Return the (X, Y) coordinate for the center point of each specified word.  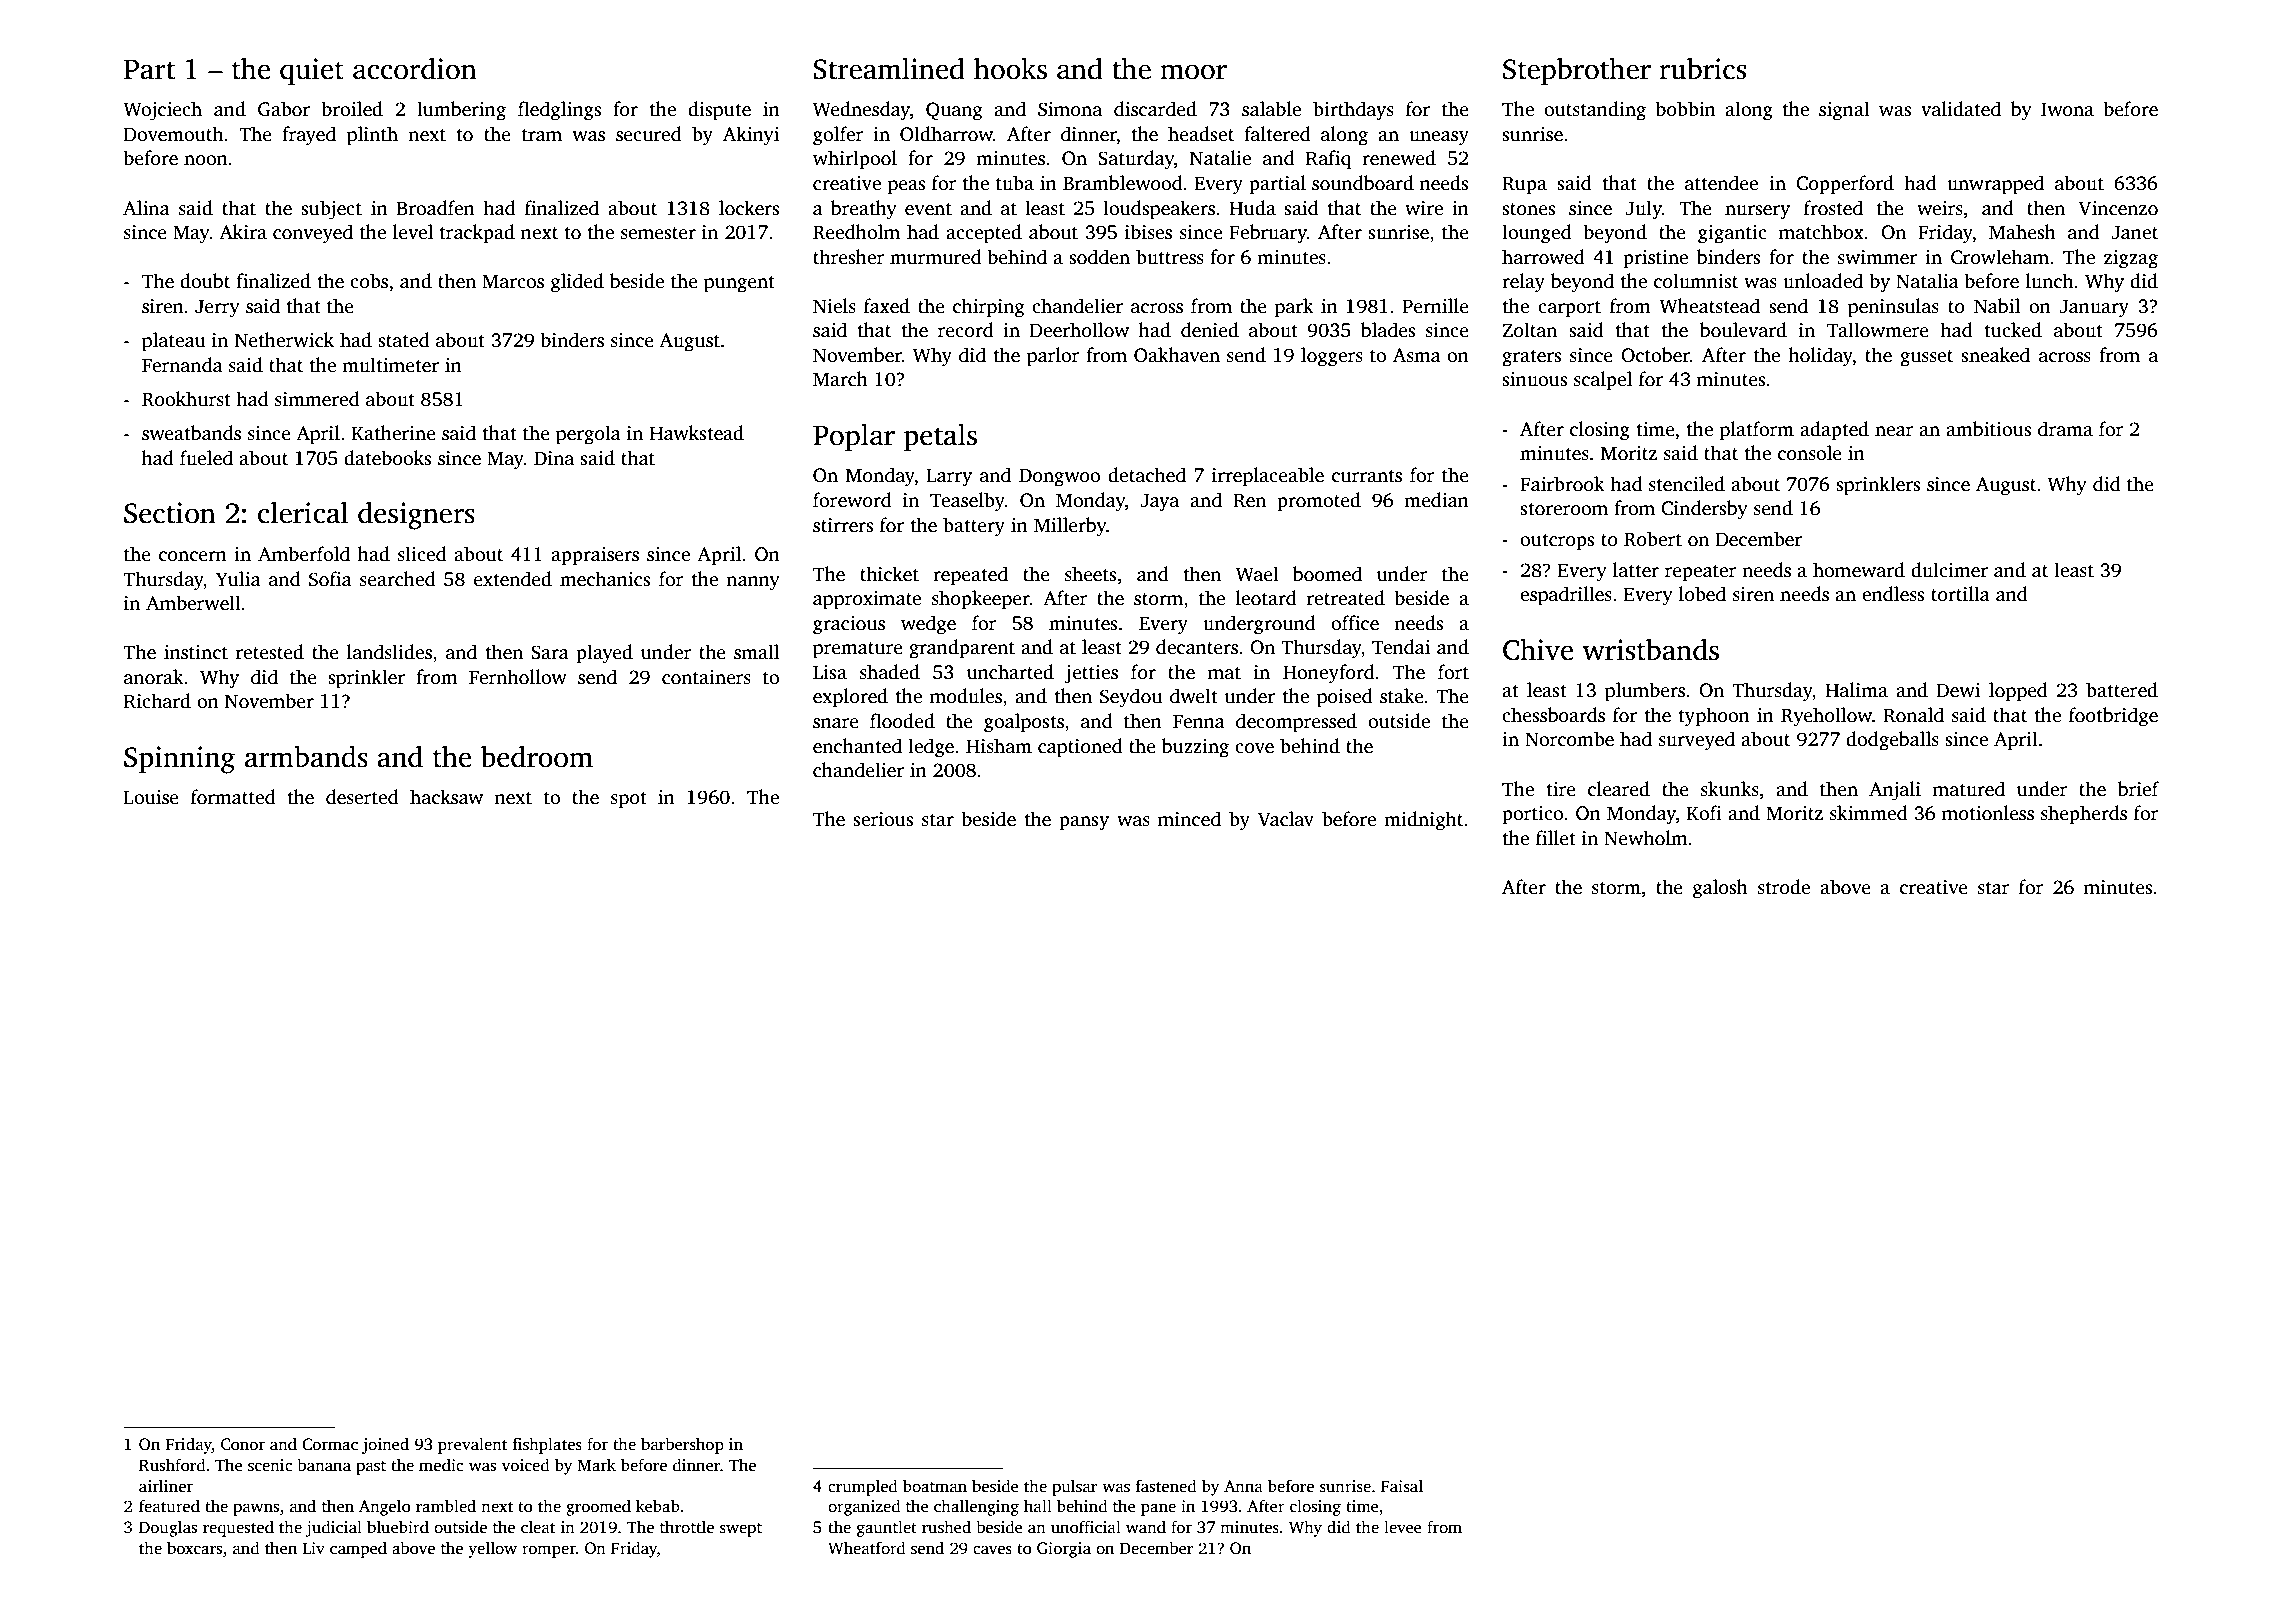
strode (1784, 887)
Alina (146, 208)
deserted (362, 797)
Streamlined (889, 68)
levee (1403, 1527)
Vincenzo (2118, 208)
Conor (243, 1444)
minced (1189, 819)
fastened (1166, 1486)
